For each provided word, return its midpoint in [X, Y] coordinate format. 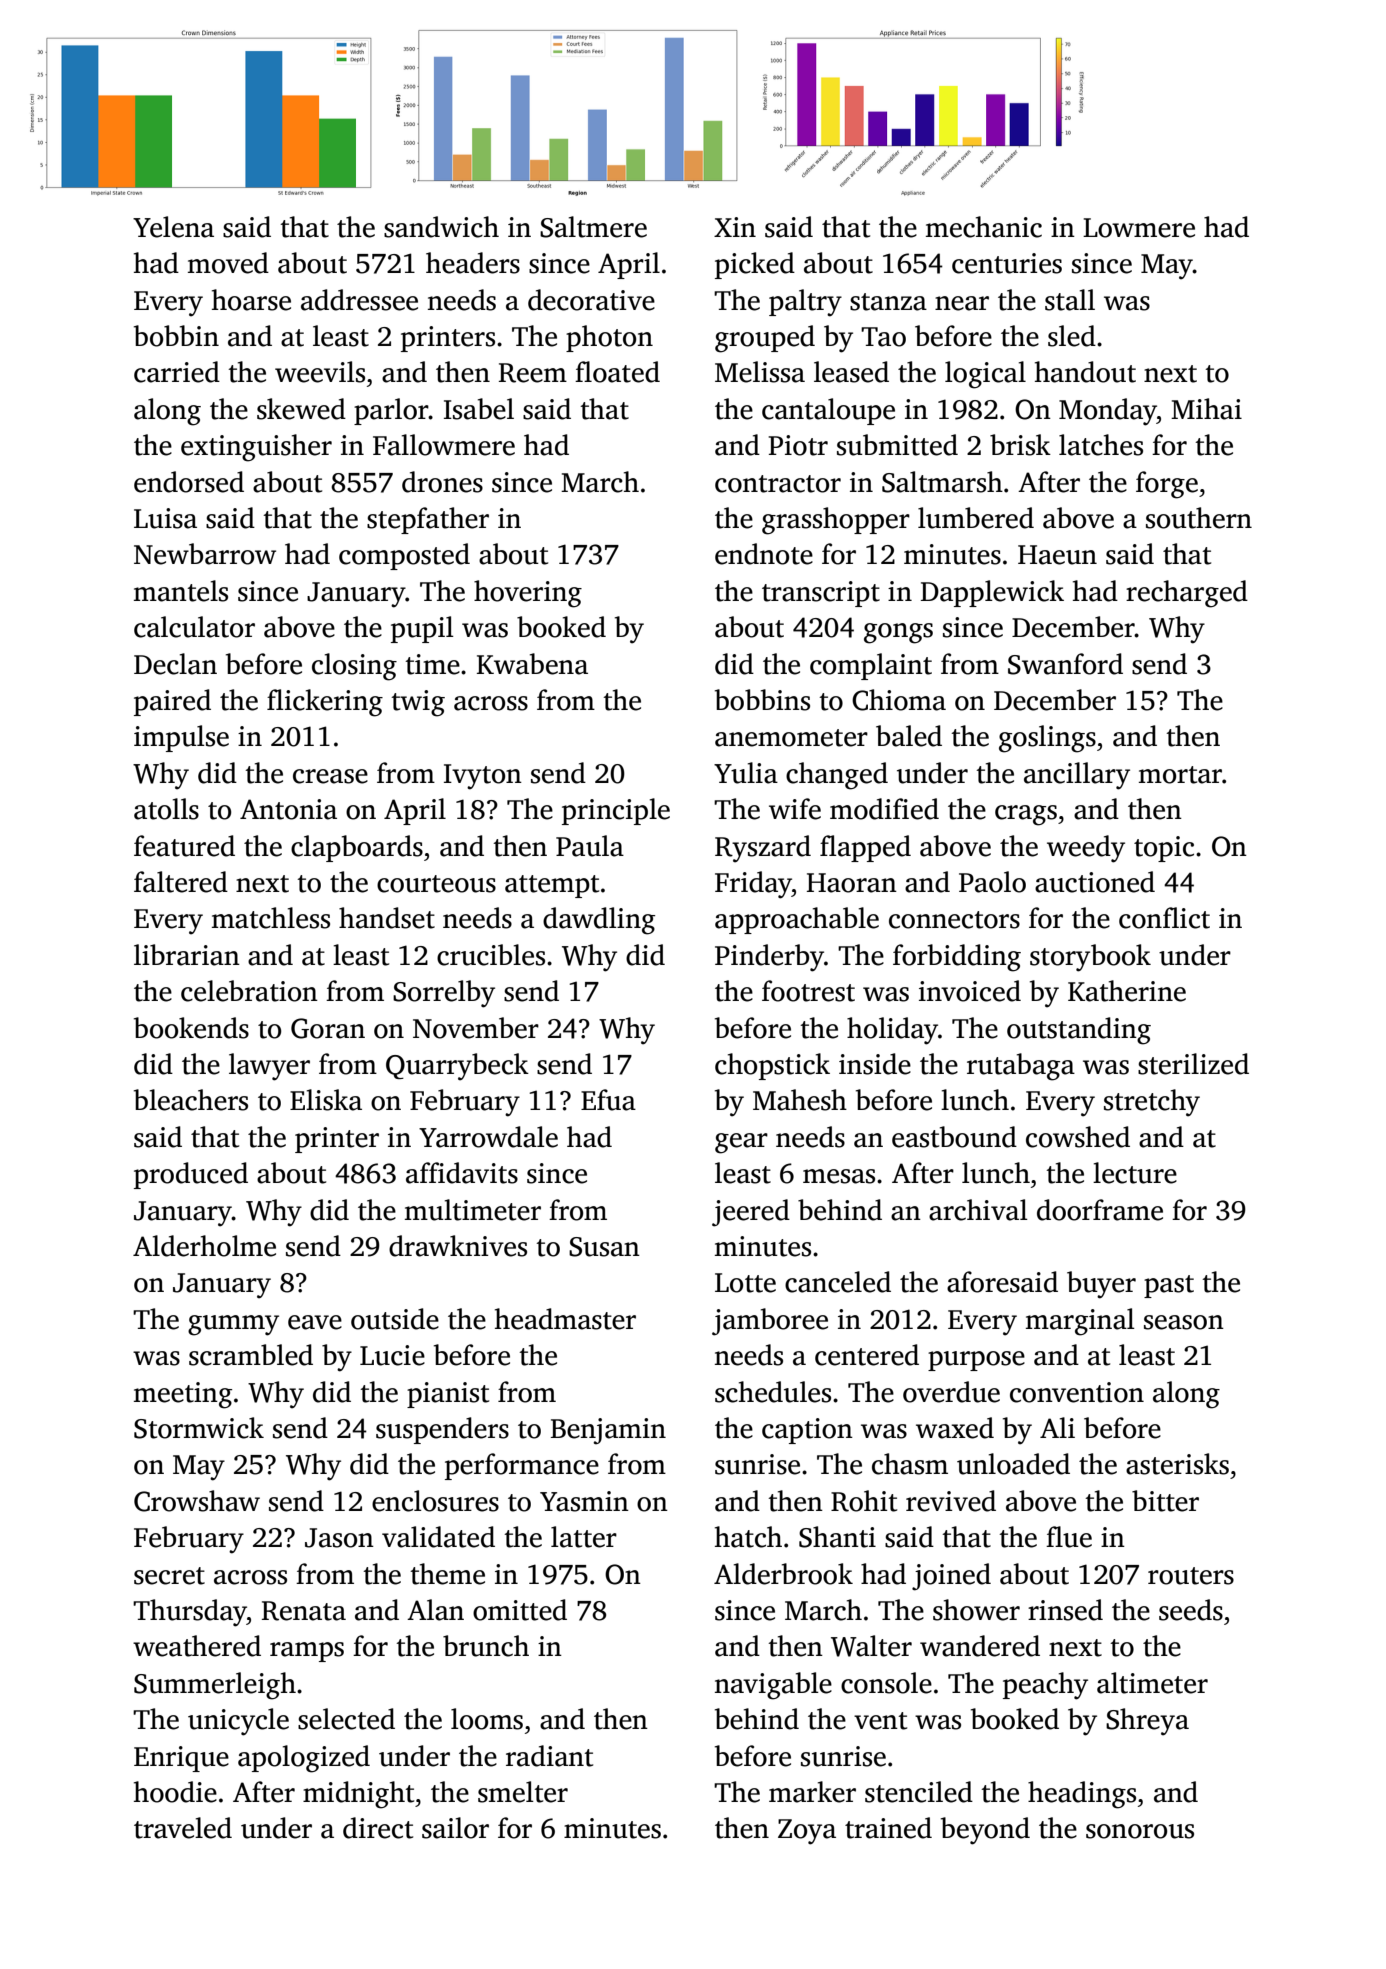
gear [741, 1143]
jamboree [770, 1322]
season [1184, 1322]
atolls [166, 809]
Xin [735, 227]
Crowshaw [197, 1501]
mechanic [984, 227]
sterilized [1193, 1064]
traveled [183, 1828]
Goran [328, 1028]
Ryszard [763, 849]
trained [888, 1828]
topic [1164, 849]
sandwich [441, 227]
